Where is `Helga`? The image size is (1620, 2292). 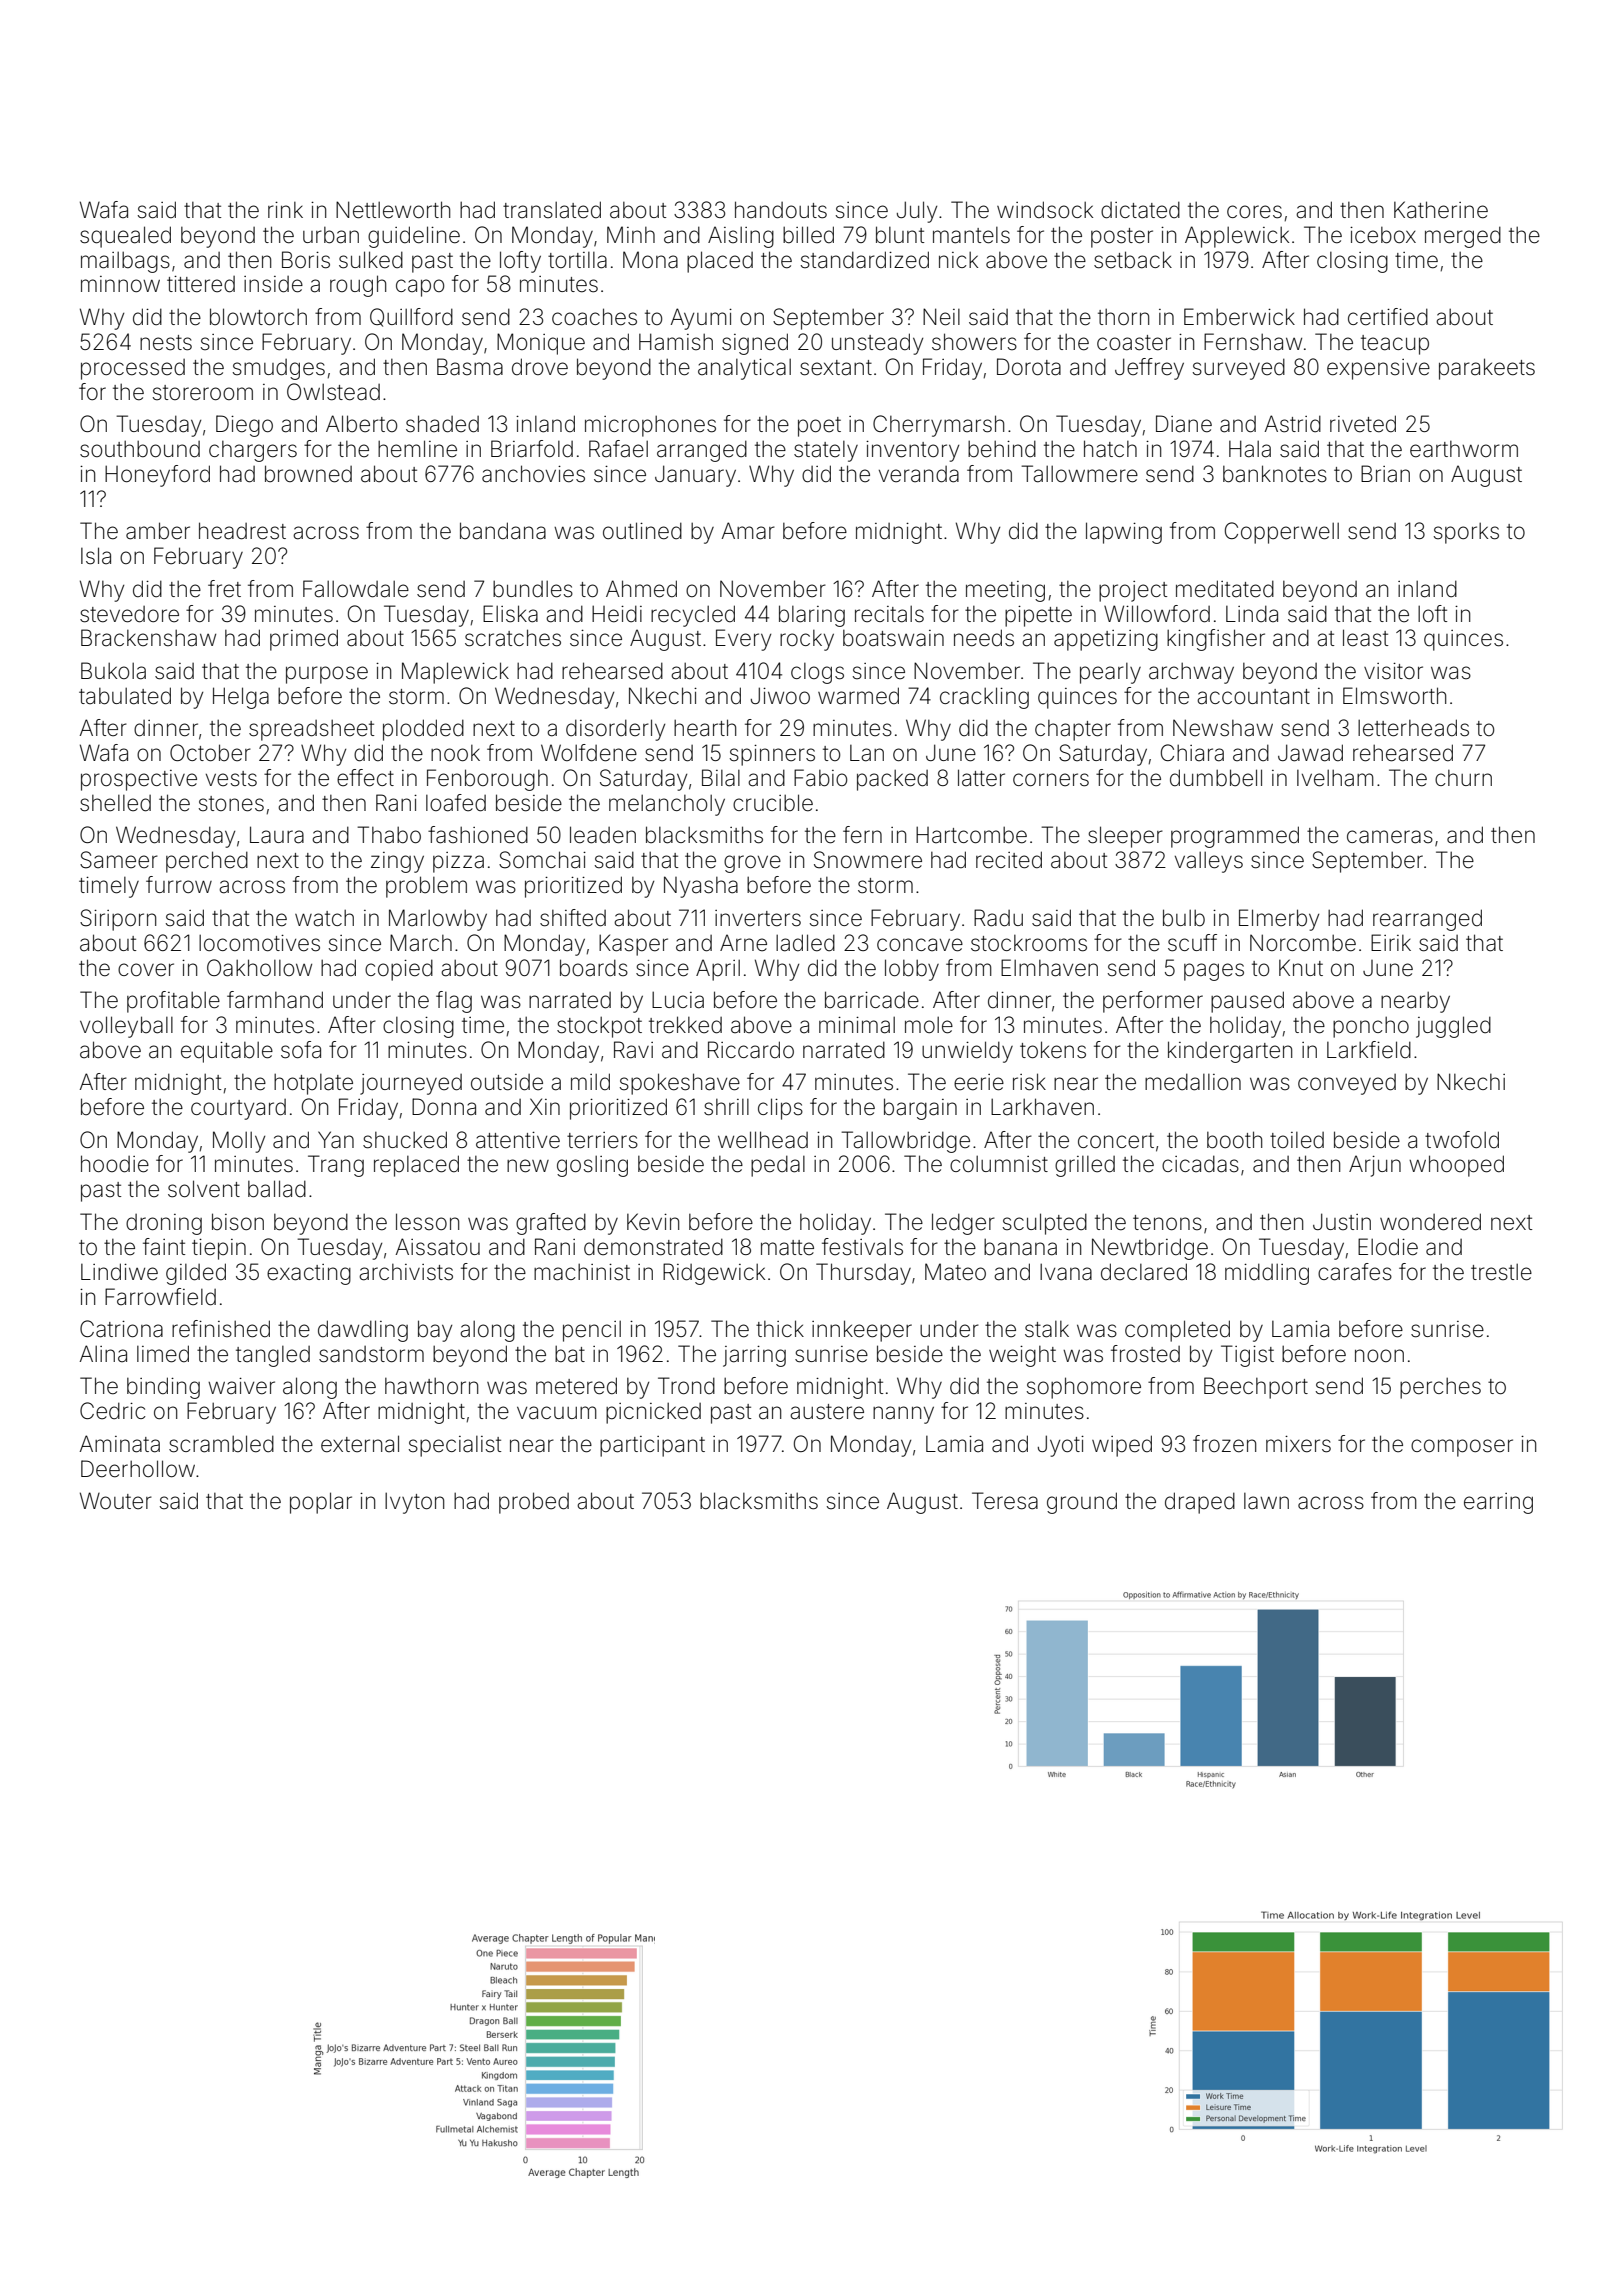 Helga is located at coordinates (241, 698).
